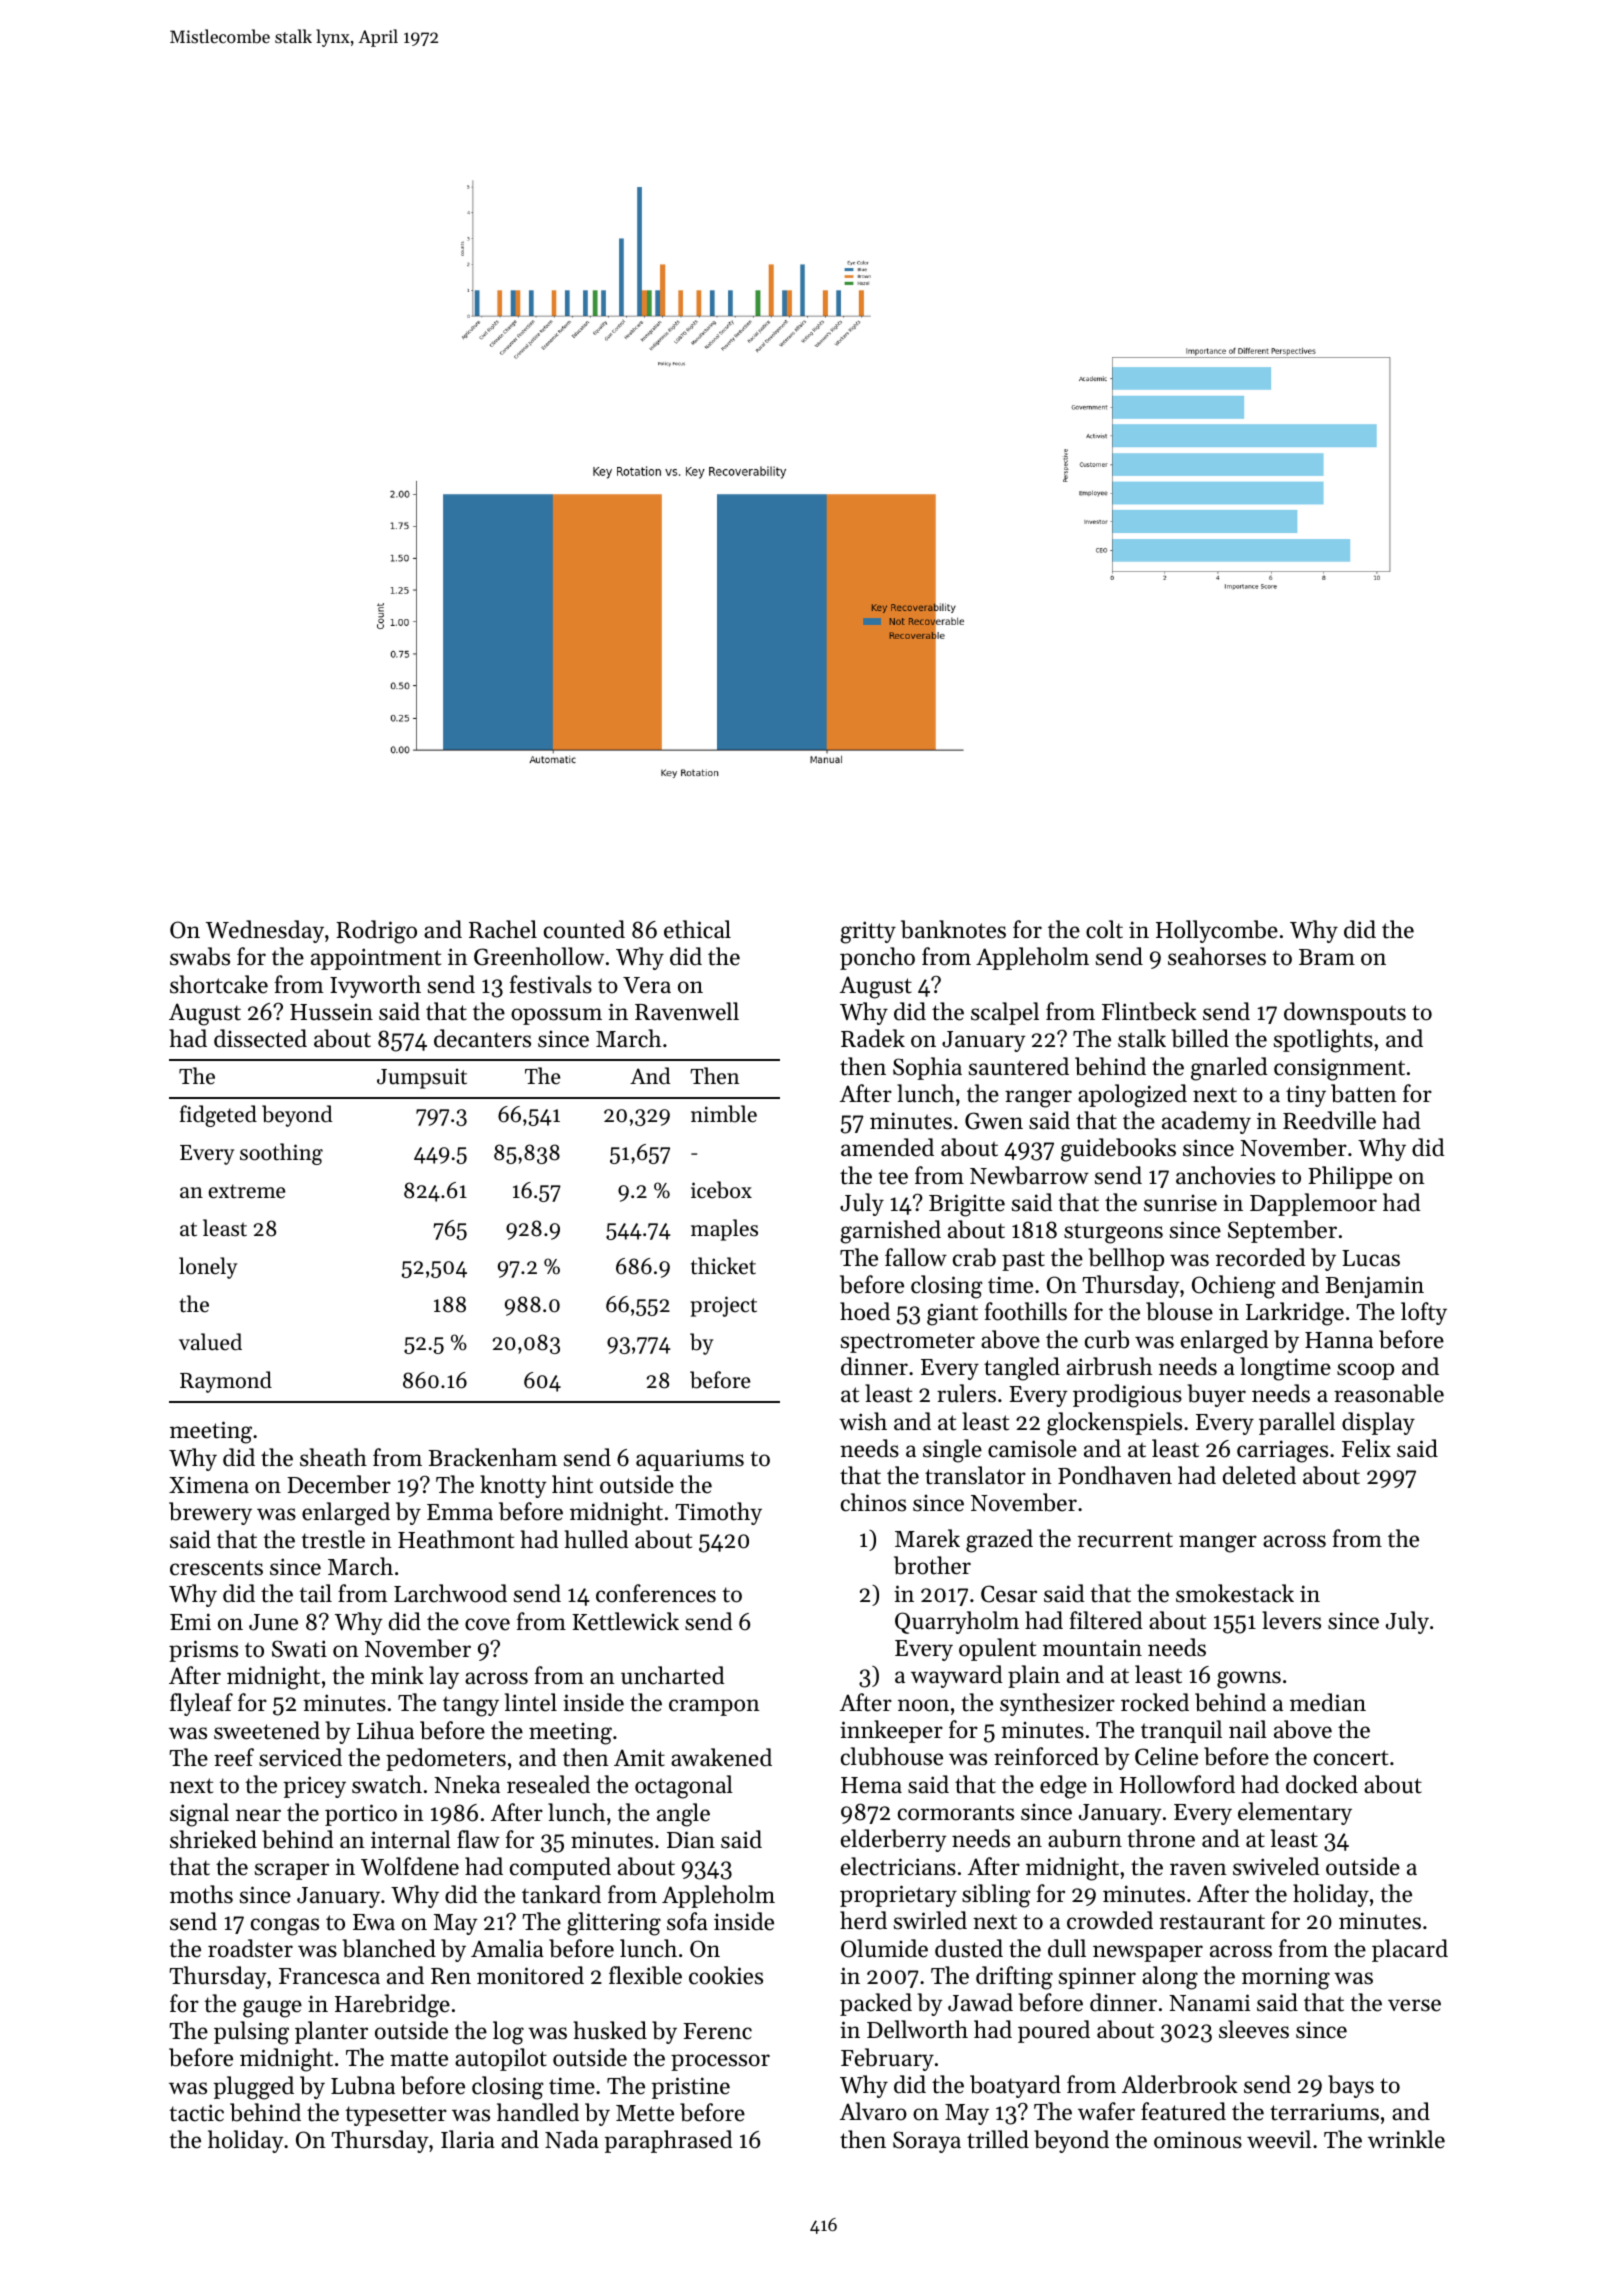  I want to click on electricians, so click(898, 1866).
